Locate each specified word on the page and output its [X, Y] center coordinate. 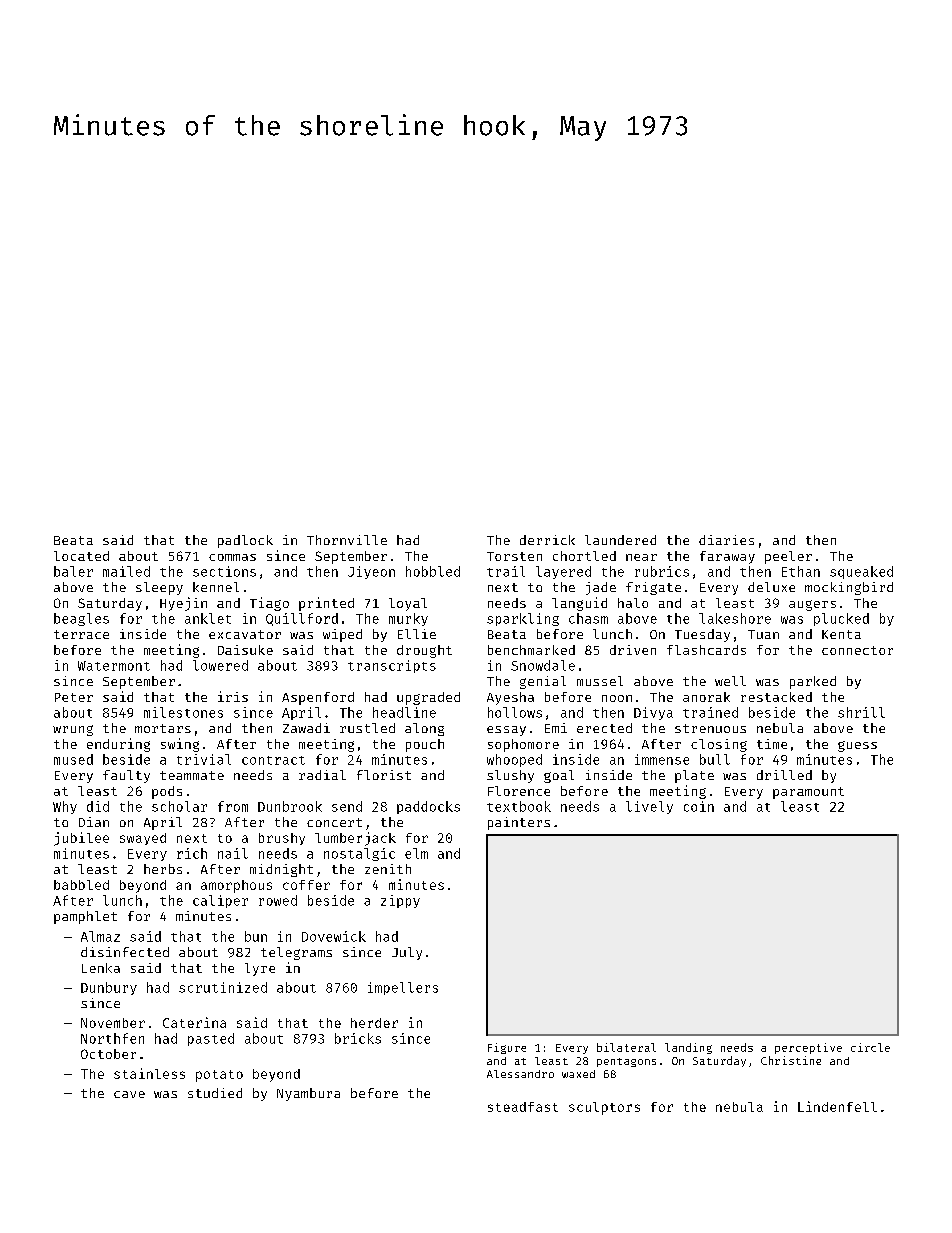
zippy [400, 901]
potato [219, 1076]
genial [543, 682]
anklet [208, 618]
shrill [861, 712]
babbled [81, 885]
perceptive [808, 1048]
